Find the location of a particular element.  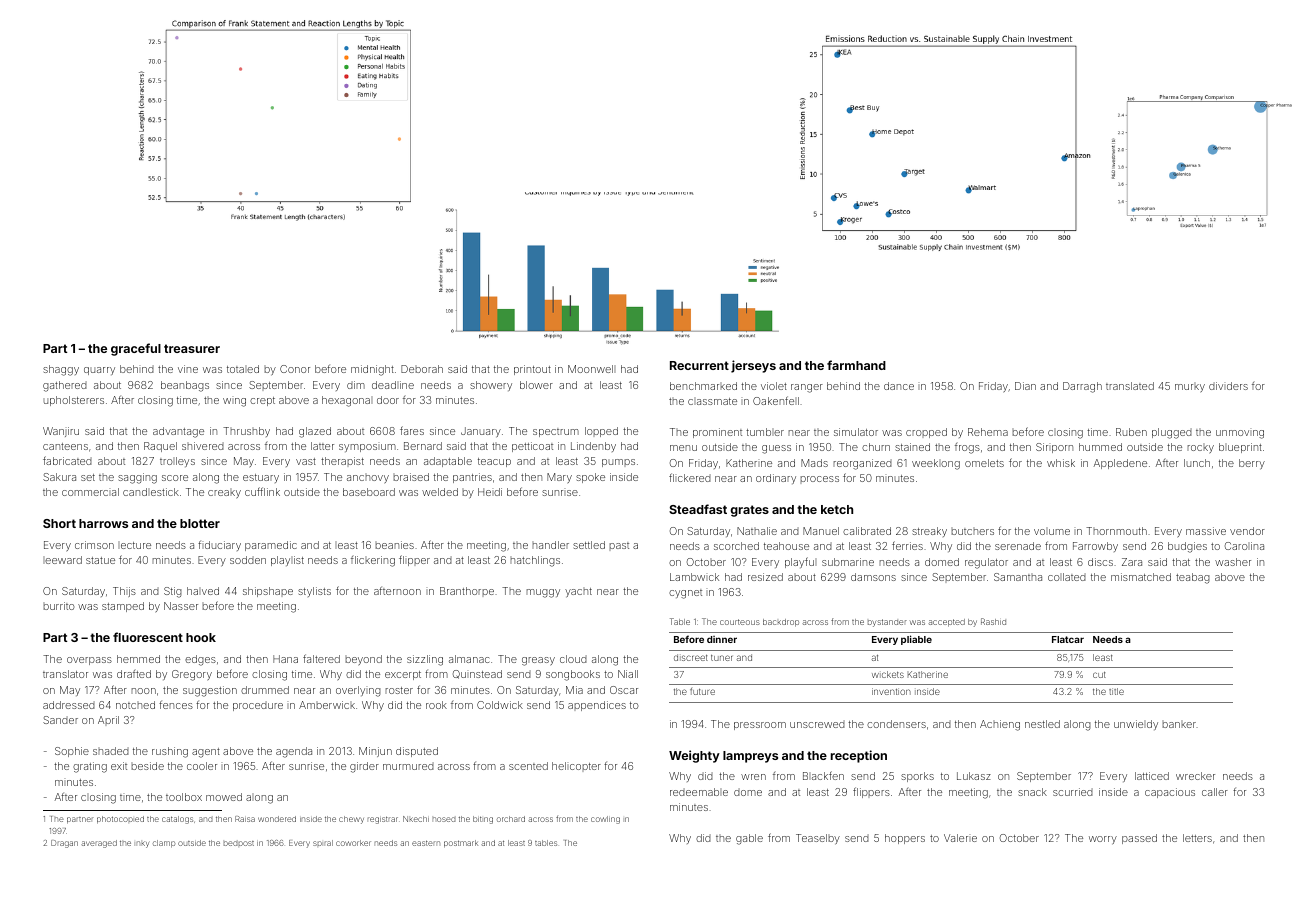

graceful is located at coordinates (136, 349).
